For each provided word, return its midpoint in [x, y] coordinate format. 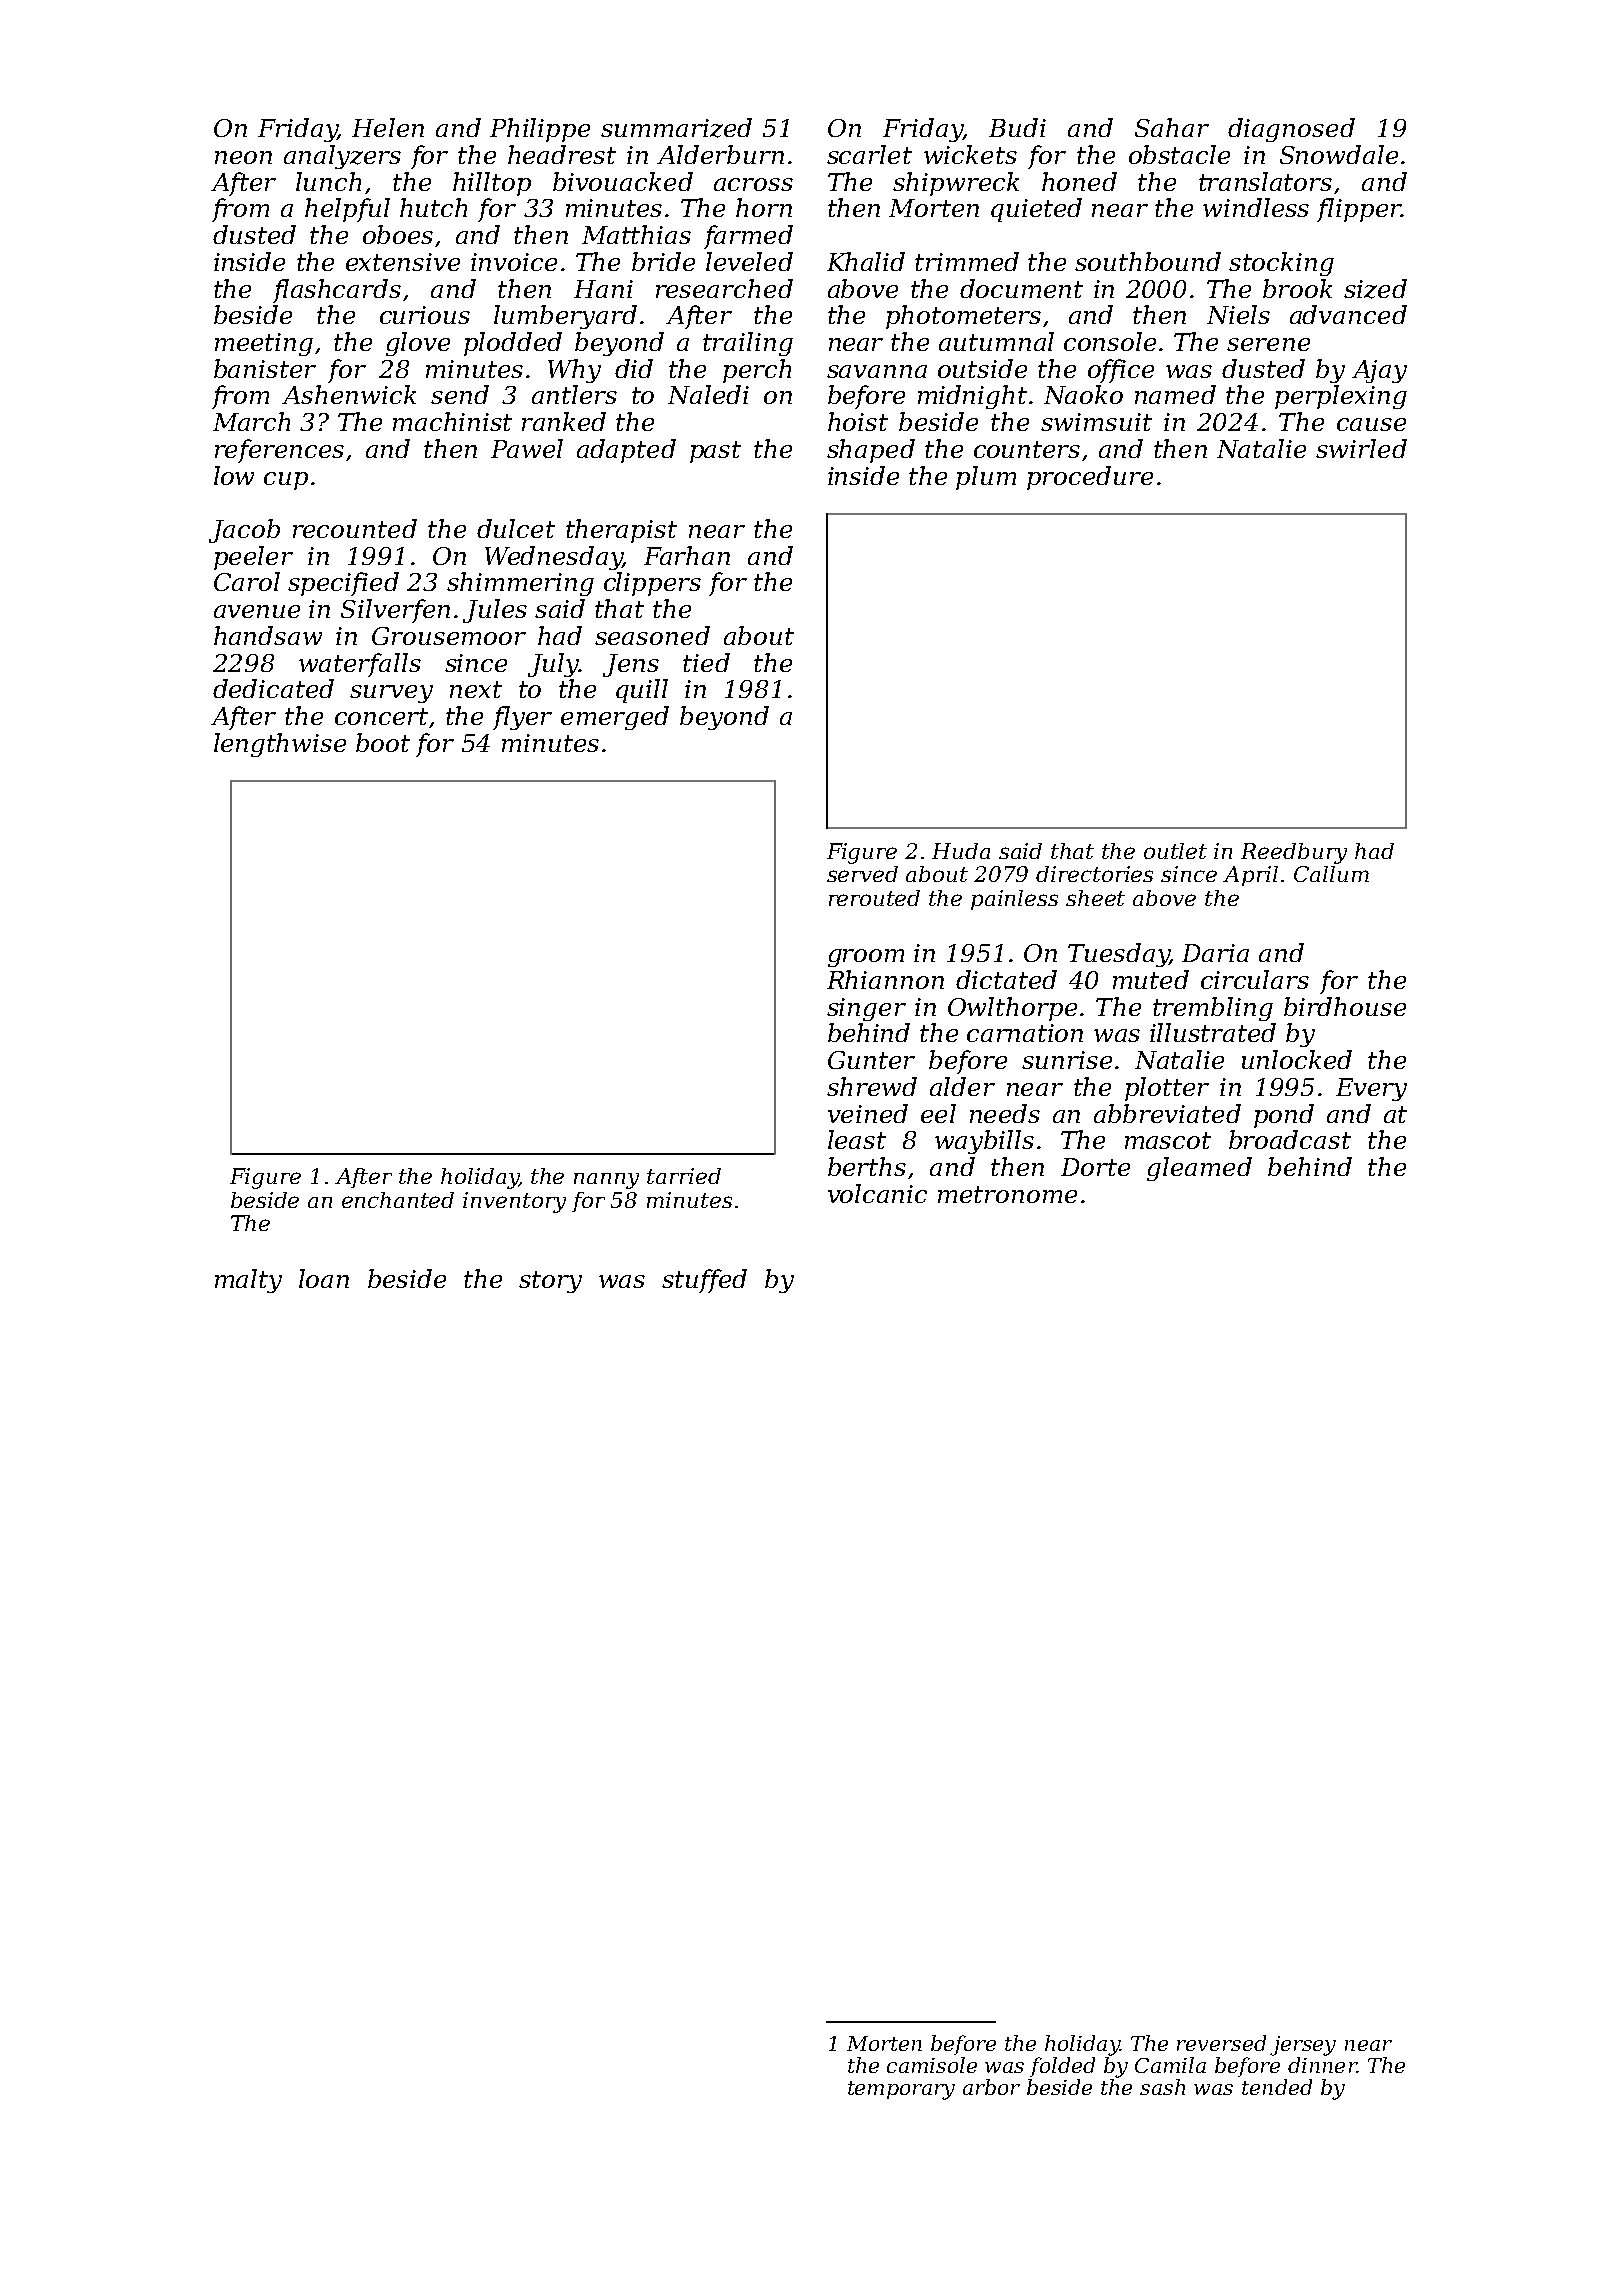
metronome [1007, 1194]
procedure [1090, 478]
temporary [901, 2090]
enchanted [398, 1200]
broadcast [1290, 1139]
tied [706, 662]
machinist [452, 421]
